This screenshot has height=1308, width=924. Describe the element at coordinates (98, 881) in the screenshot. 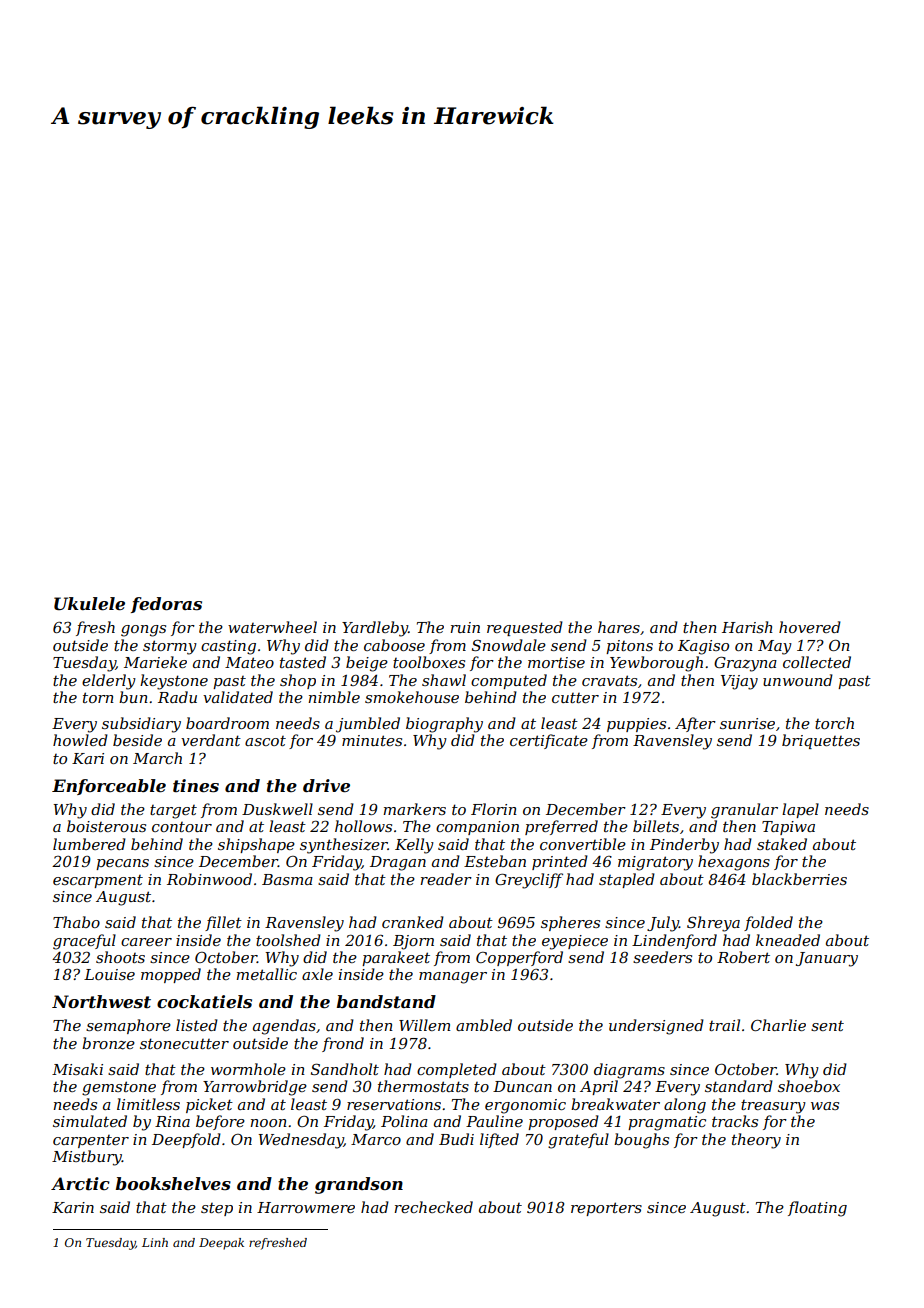

I see `escarpment` at that location.
